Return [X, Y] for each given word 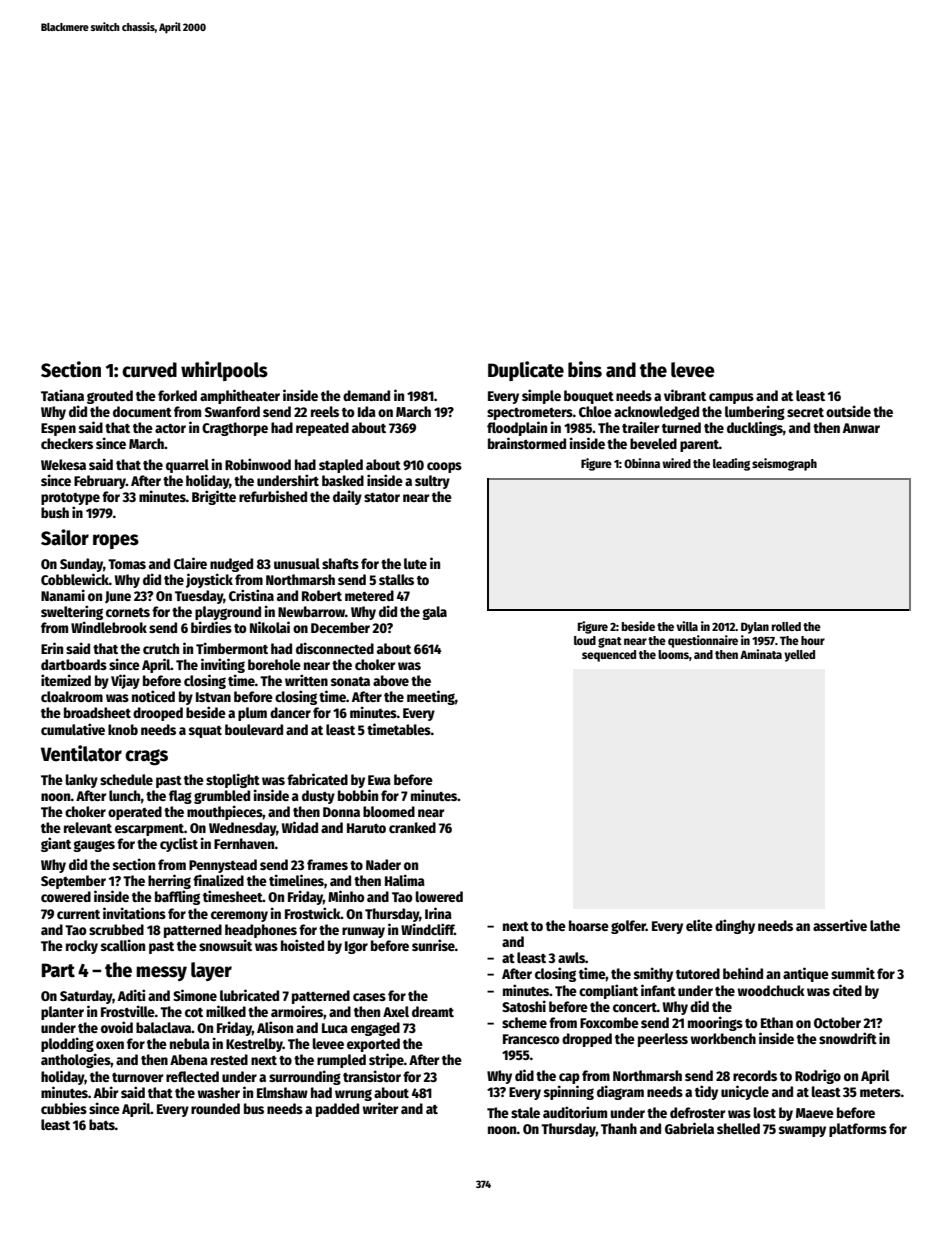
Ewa [379, 780]
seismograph [784, 464]
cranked [412, 827]
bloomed [389, 811]
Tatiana [62, 395]
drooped [158, 714]
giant [56, 844]
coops [444, 467]
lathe [885, 925]
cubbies [64, 1108]
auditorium [575, 1112]
